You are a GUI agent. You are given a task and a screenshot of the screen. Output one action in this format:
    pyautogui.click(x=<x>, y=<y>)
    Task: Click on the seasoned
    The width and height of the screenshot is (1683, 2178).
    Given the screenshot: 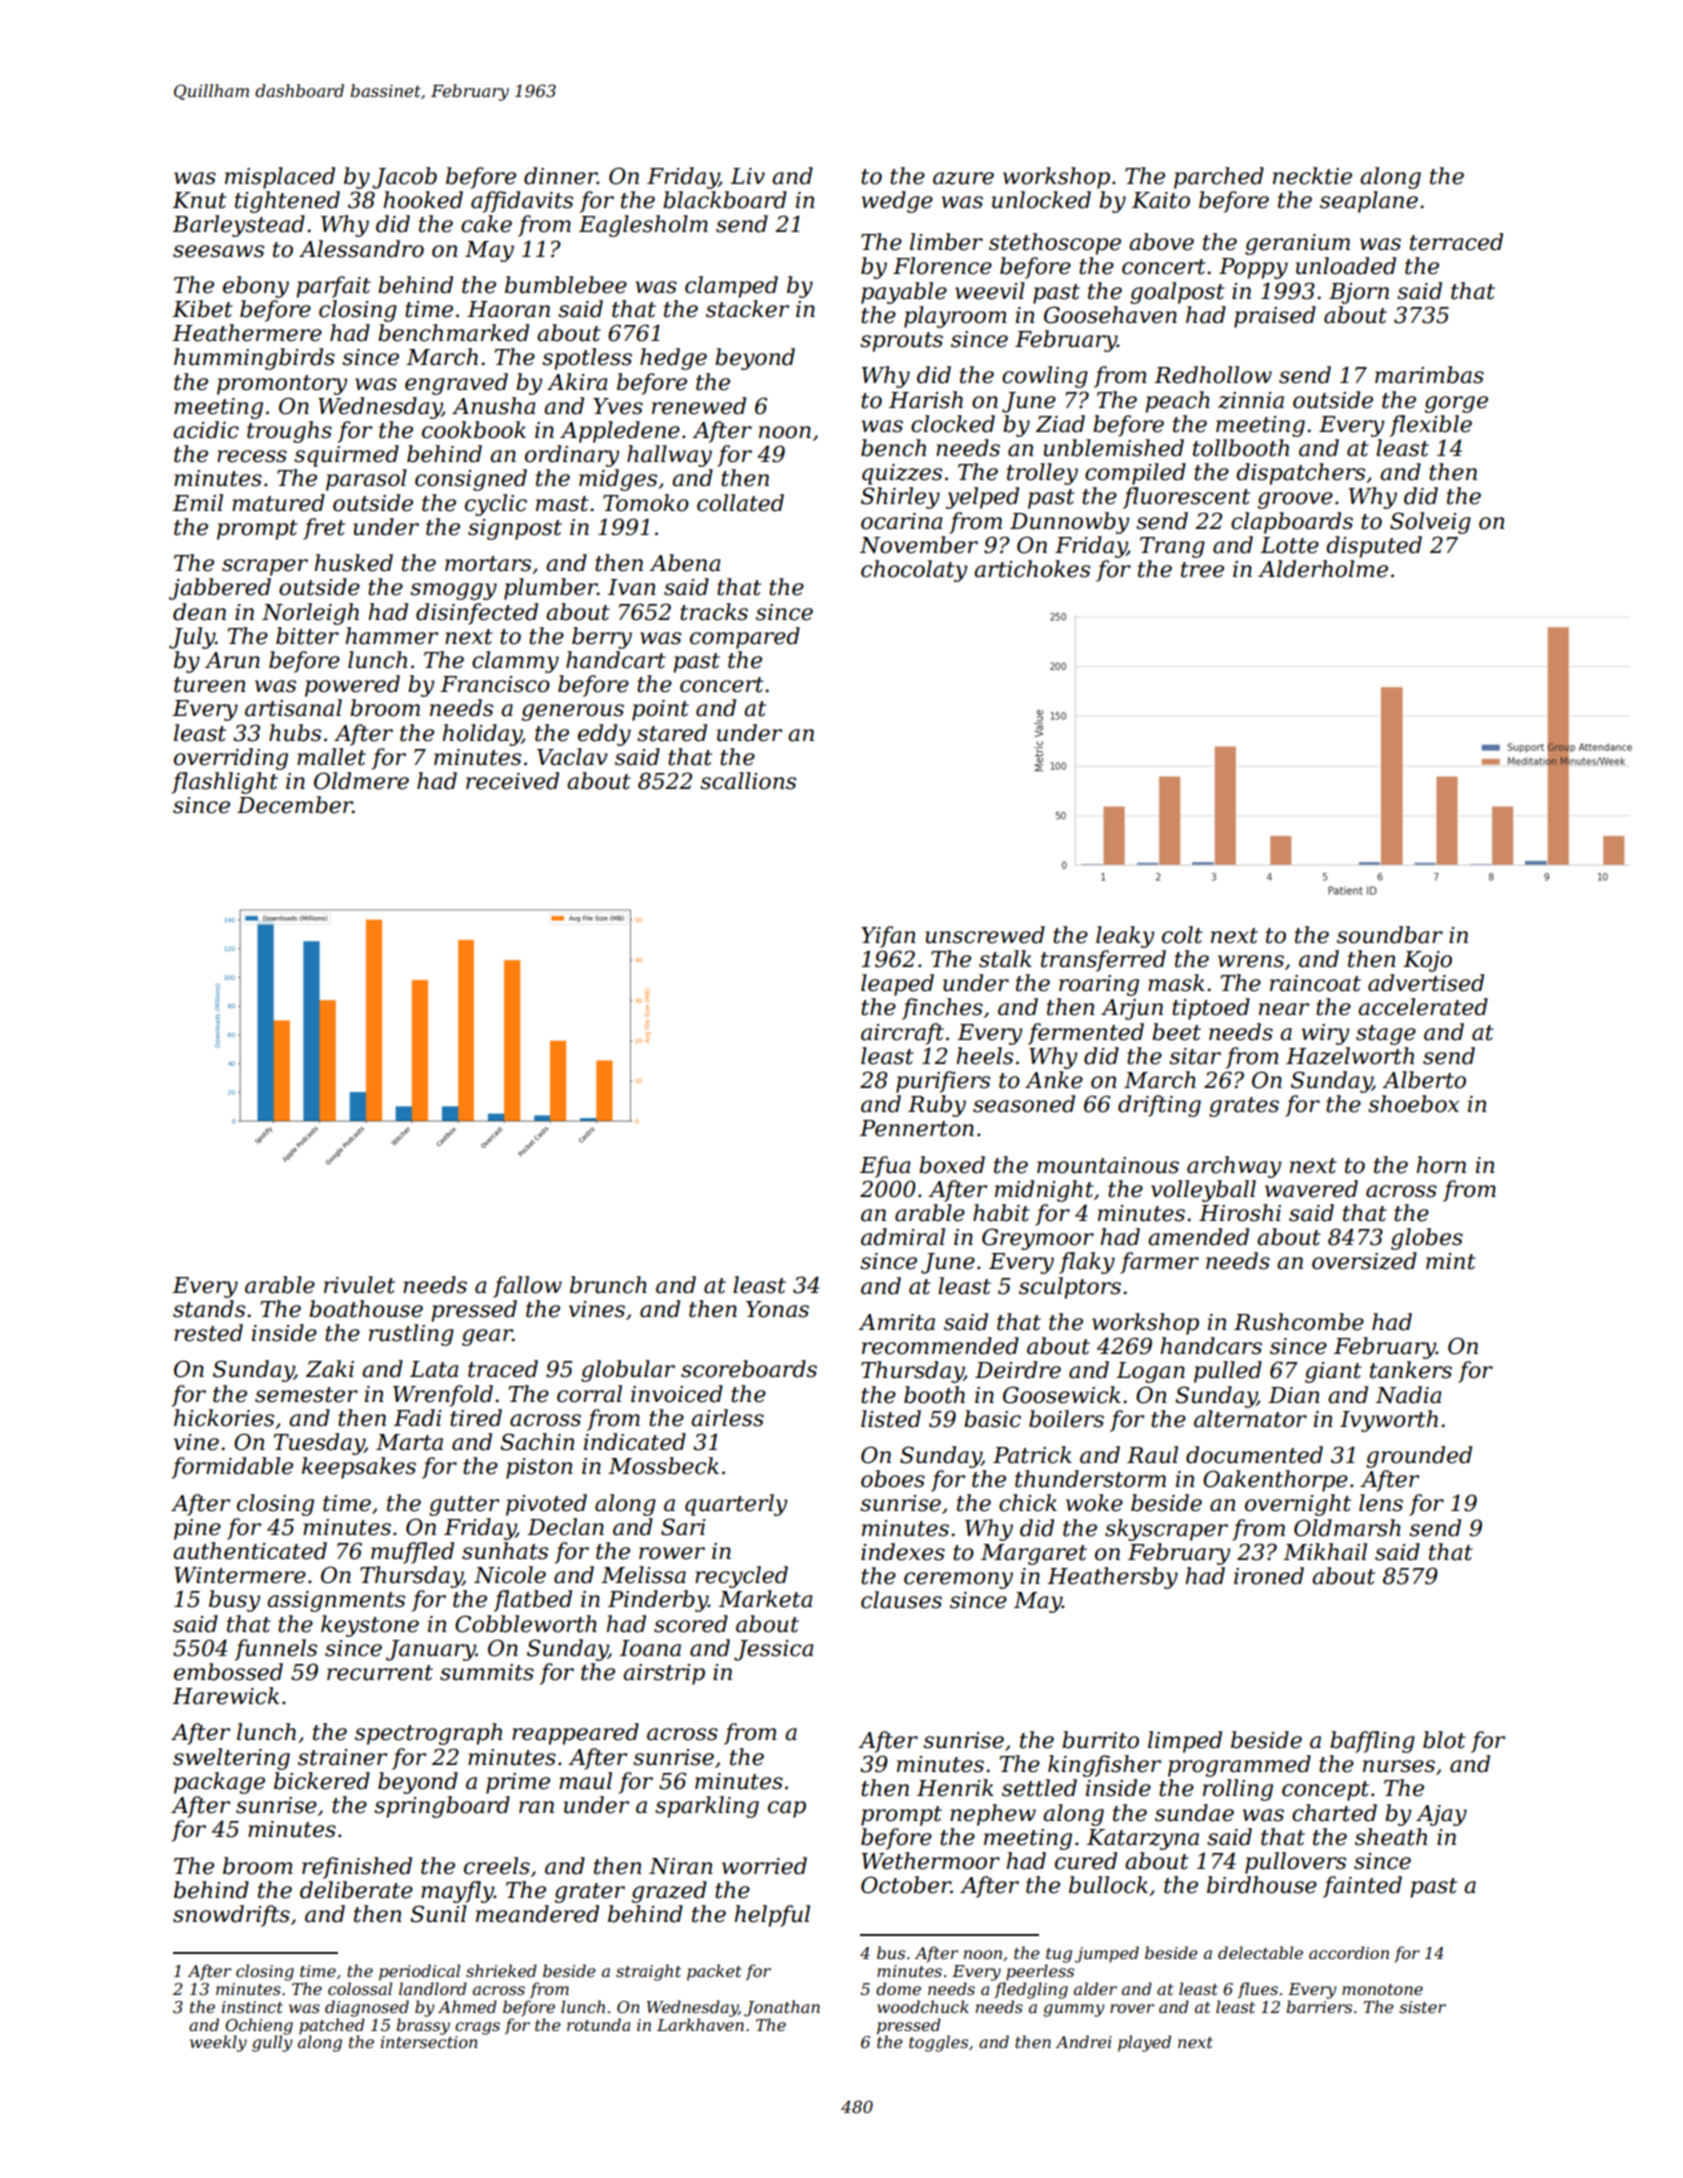 What is the action you would take?
    pyautogui.click(x=1024, y=1104)
